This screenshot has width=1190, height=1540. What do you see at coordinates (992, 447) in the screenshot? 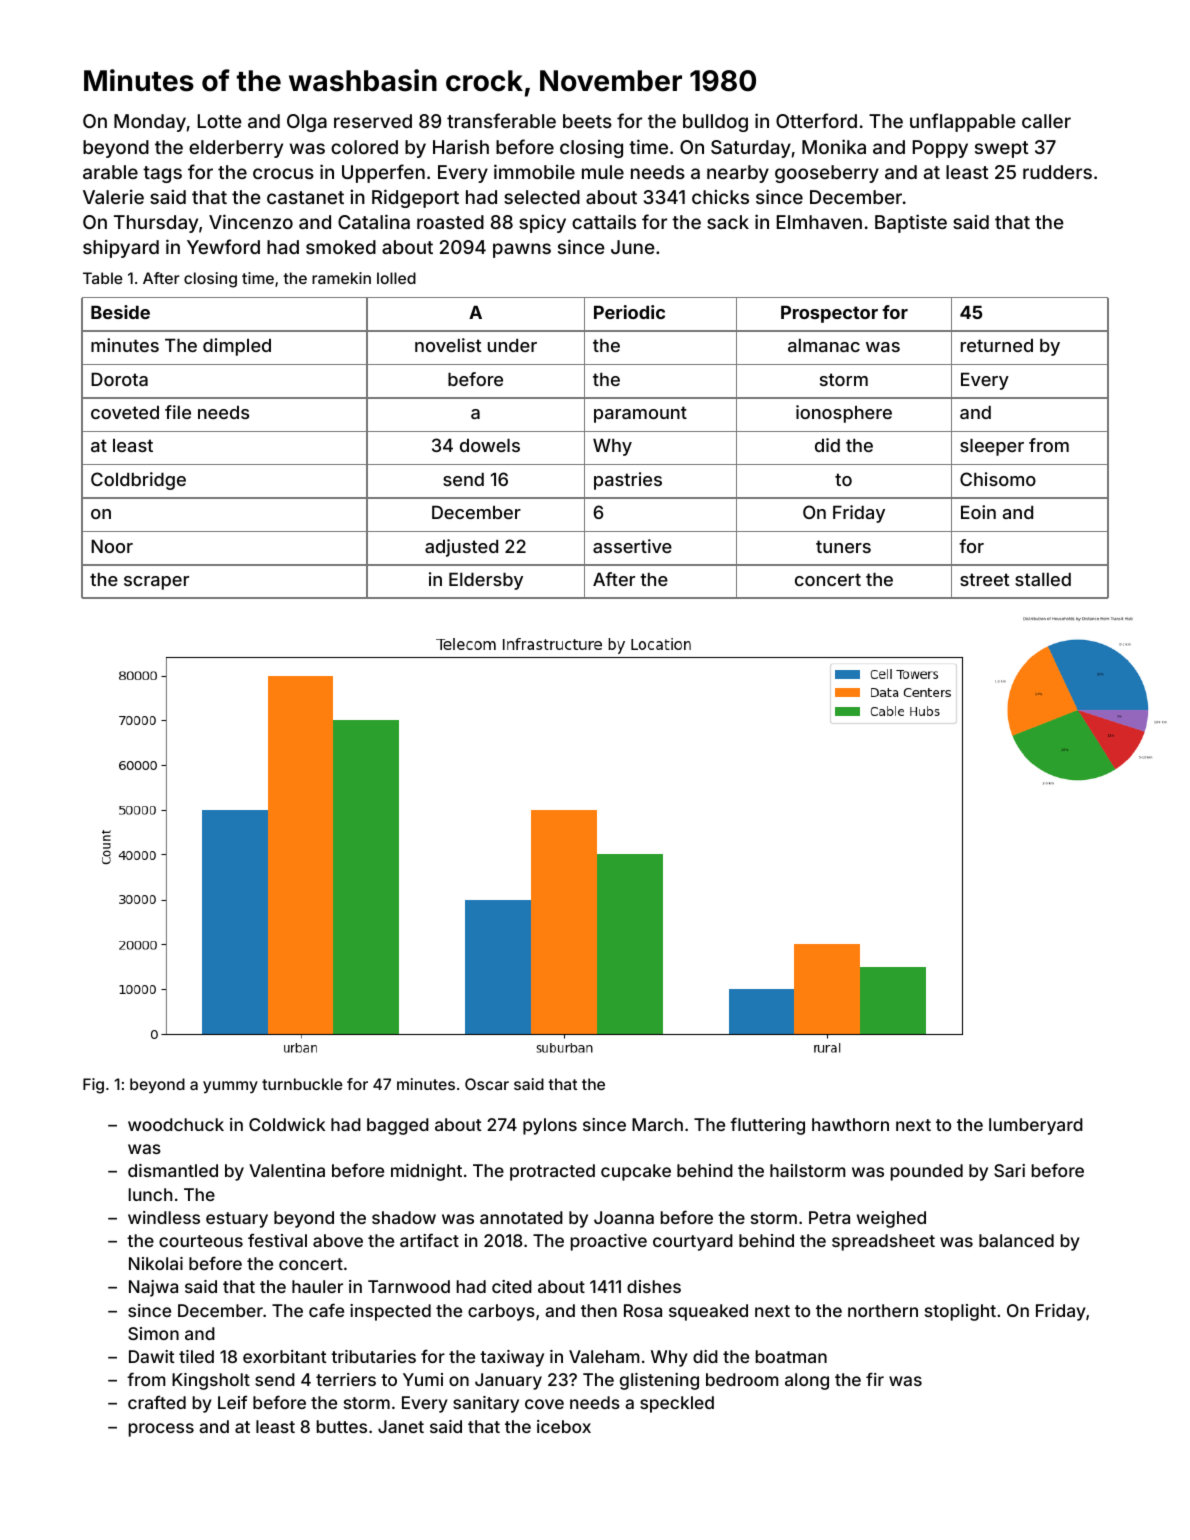
I see `sleeper` at bounding box center [992, 447].
